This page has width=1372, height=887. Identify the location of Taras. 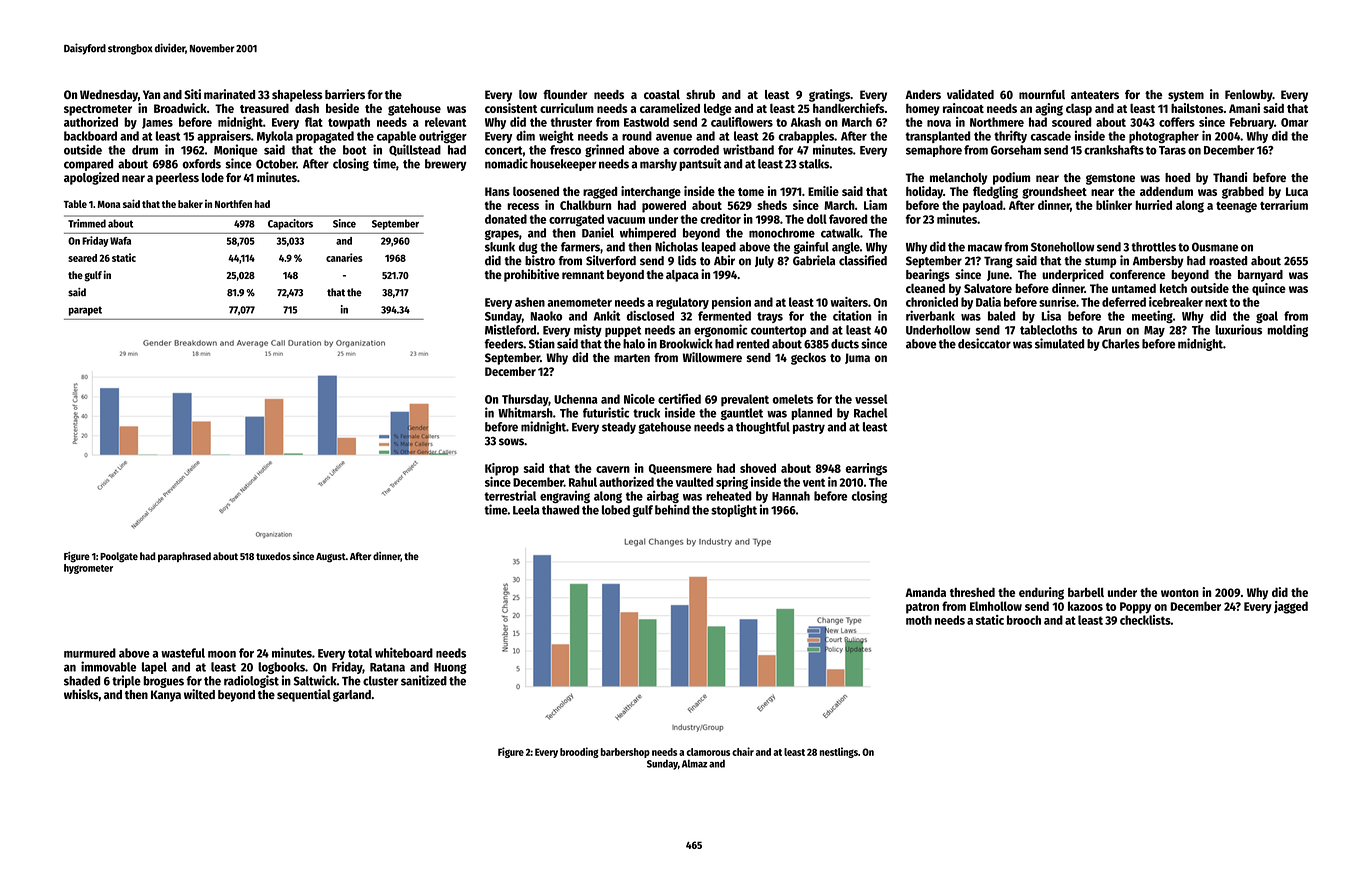
(1172, 150).
